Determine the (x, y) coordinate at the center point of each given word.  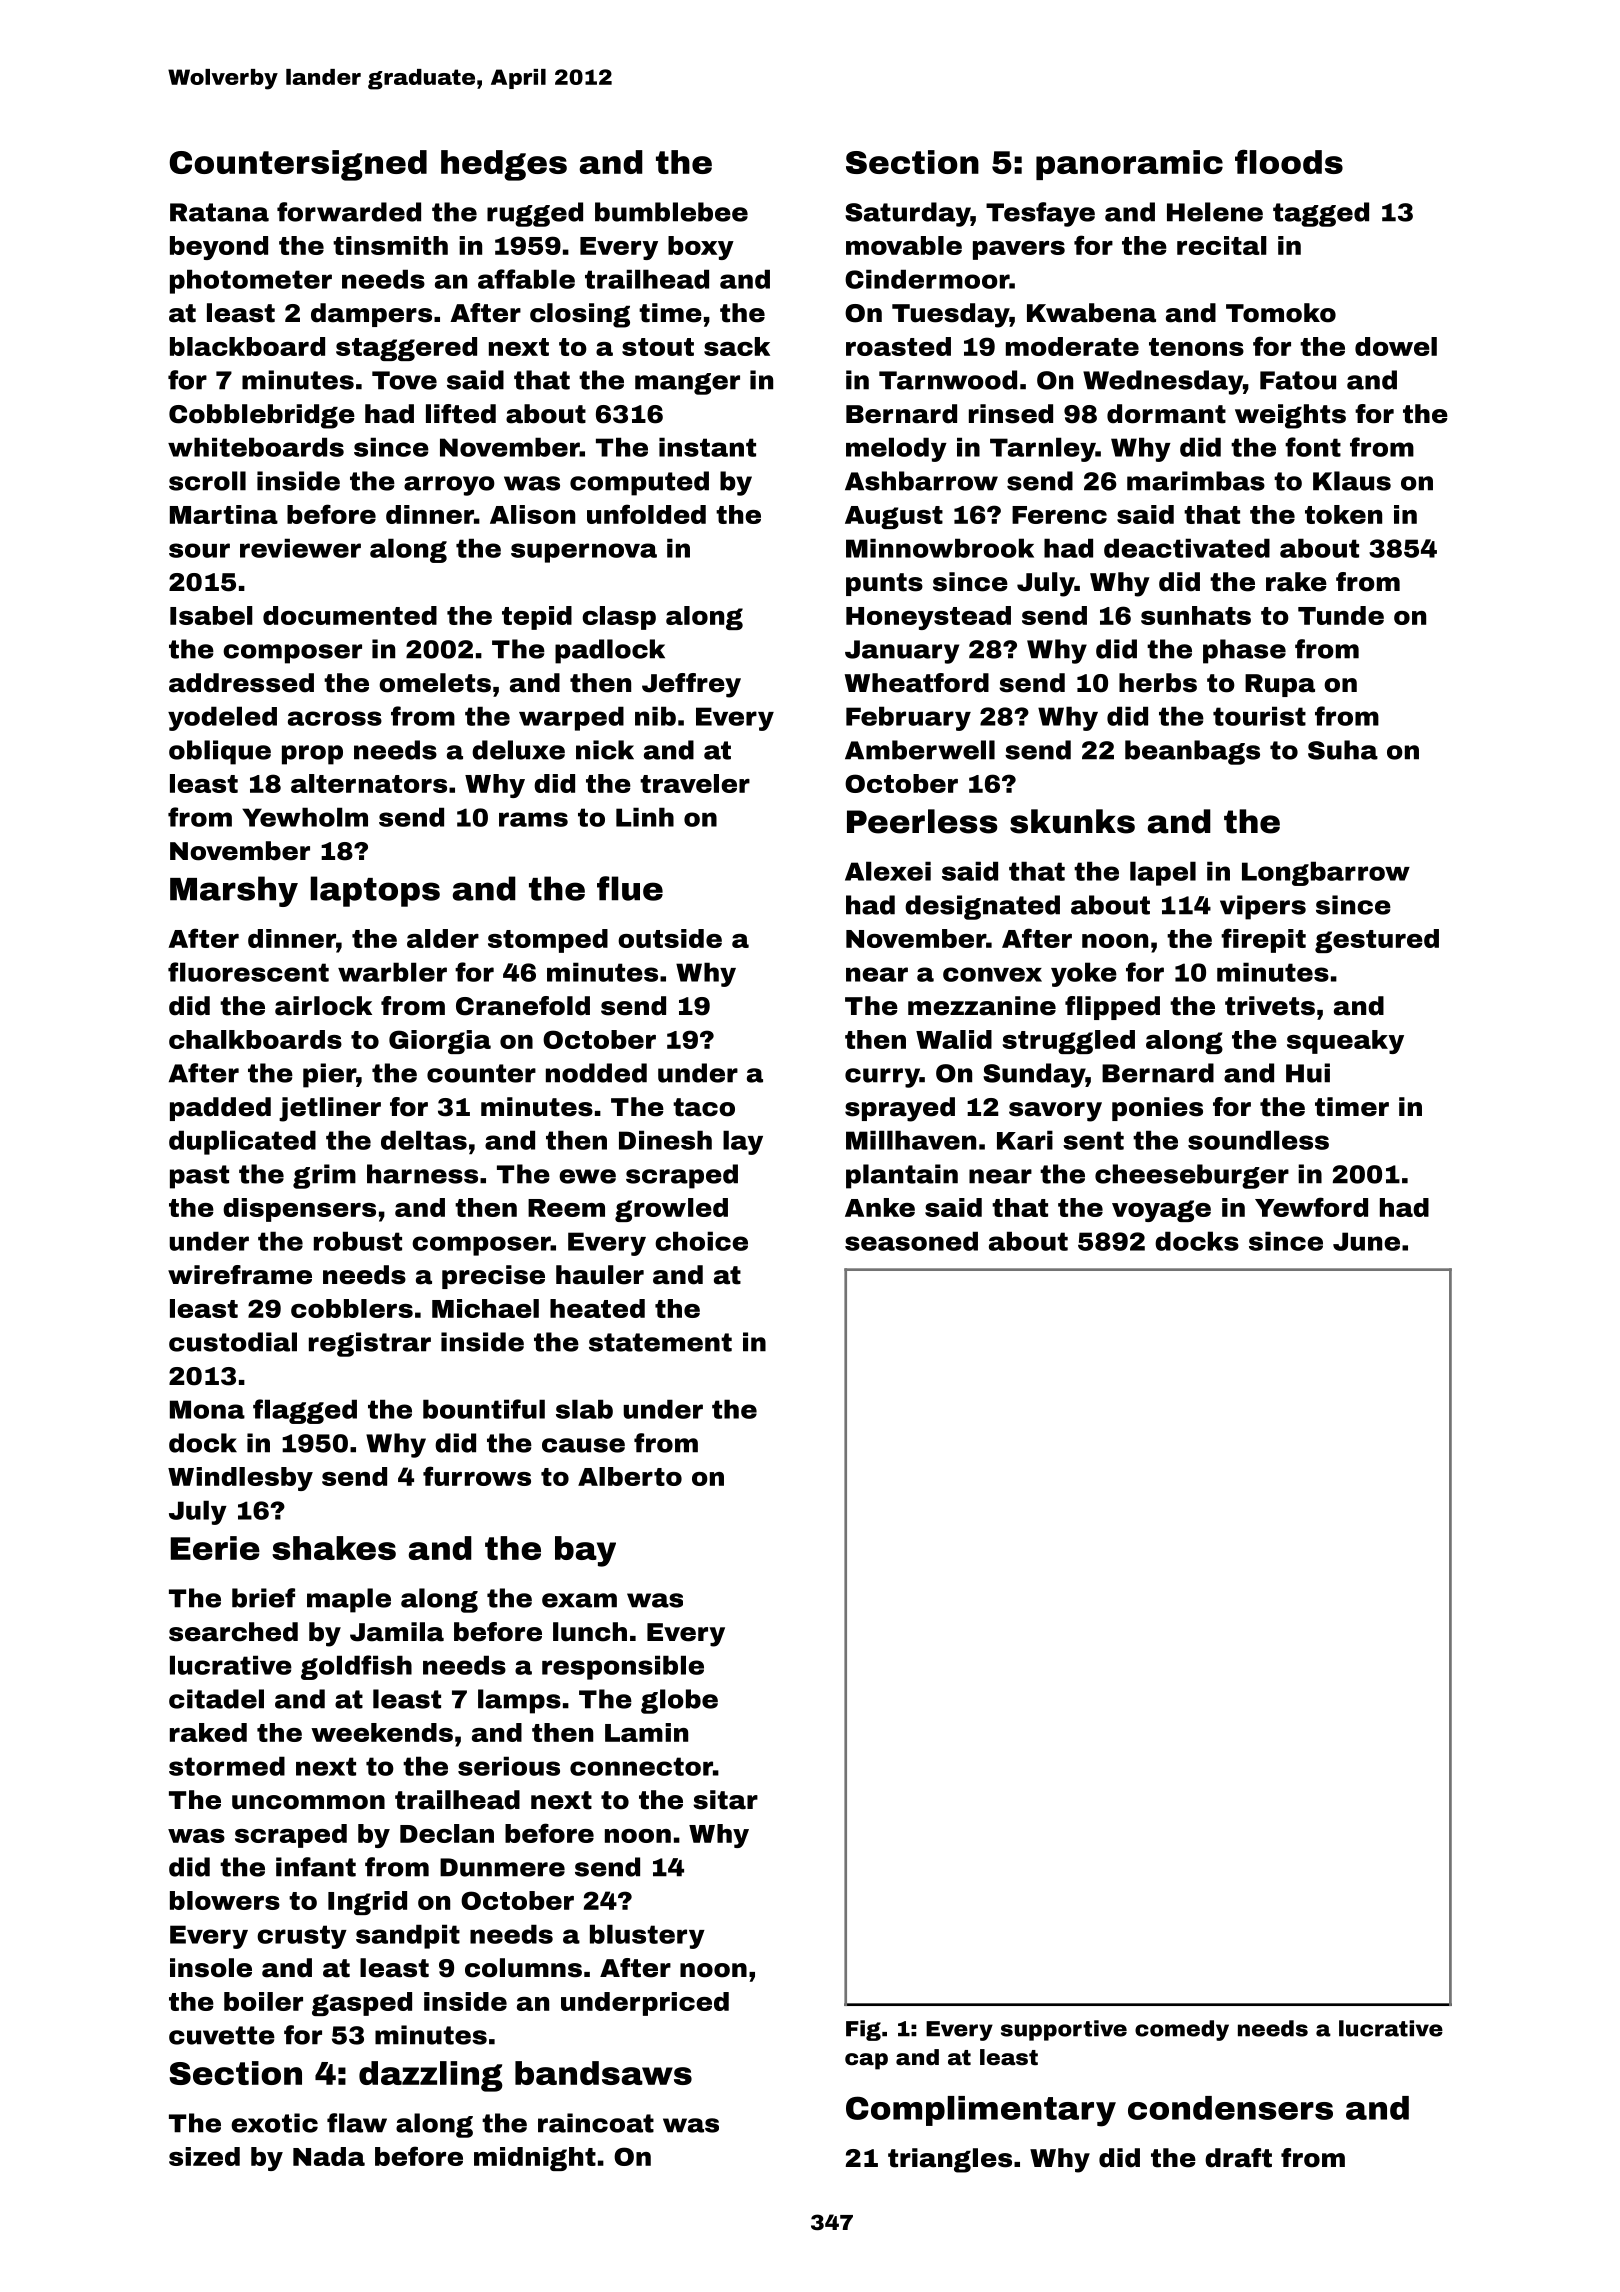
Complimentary (981, 2111)
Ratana (219, 212)
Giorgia (440, 1042)
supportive (1064, 2030)
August (894, 517)
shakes (334, 1548)
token (1343, 514)
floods (1289, 162)
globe (679, 1701)
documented (350, 615)
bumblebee (671, 212)
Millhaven (911, 1140)
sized (204, 2156)
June (1366, 1241)
